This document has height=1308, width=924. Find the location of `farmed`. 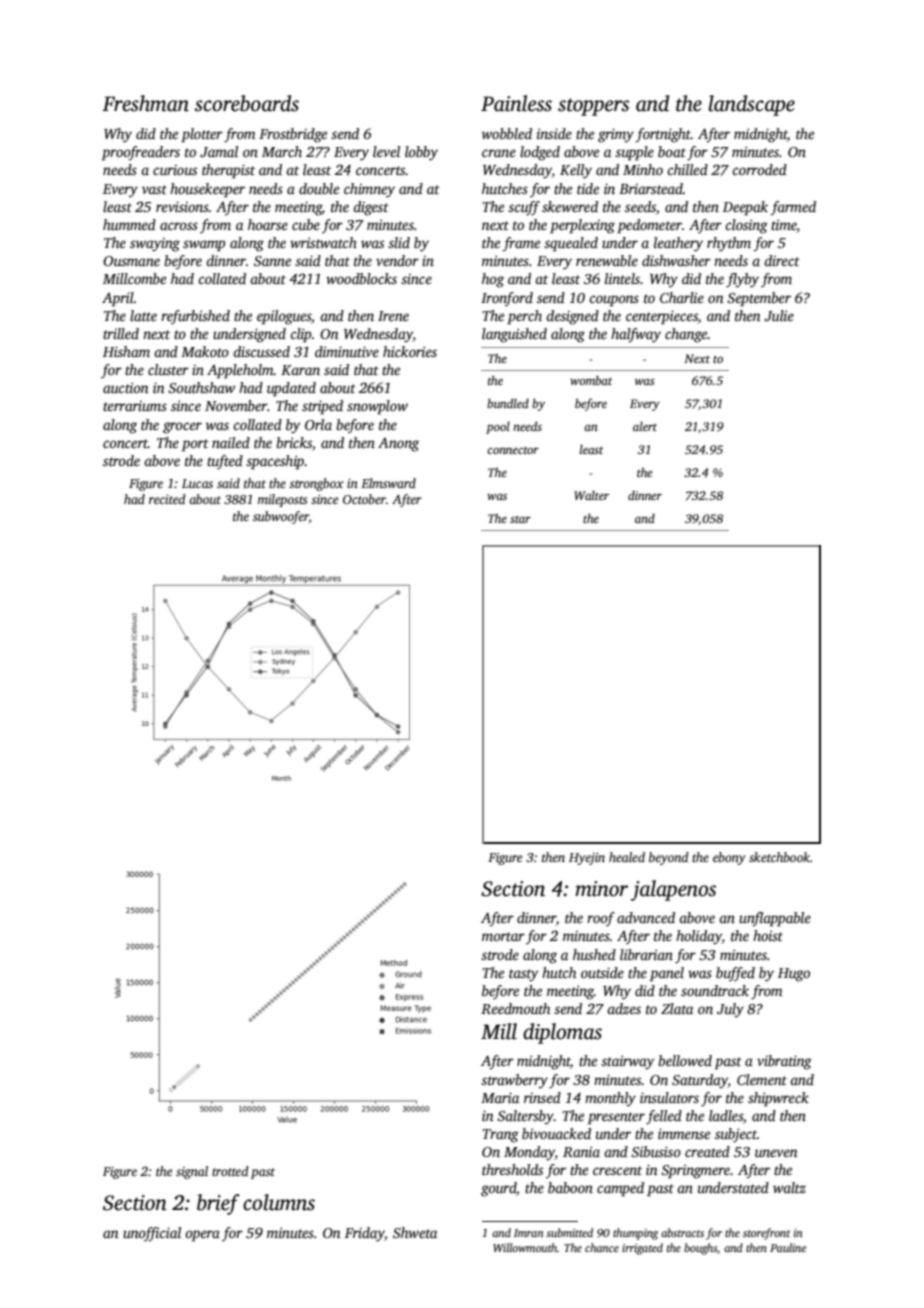

farmed is located at coordinates (793, 208).
